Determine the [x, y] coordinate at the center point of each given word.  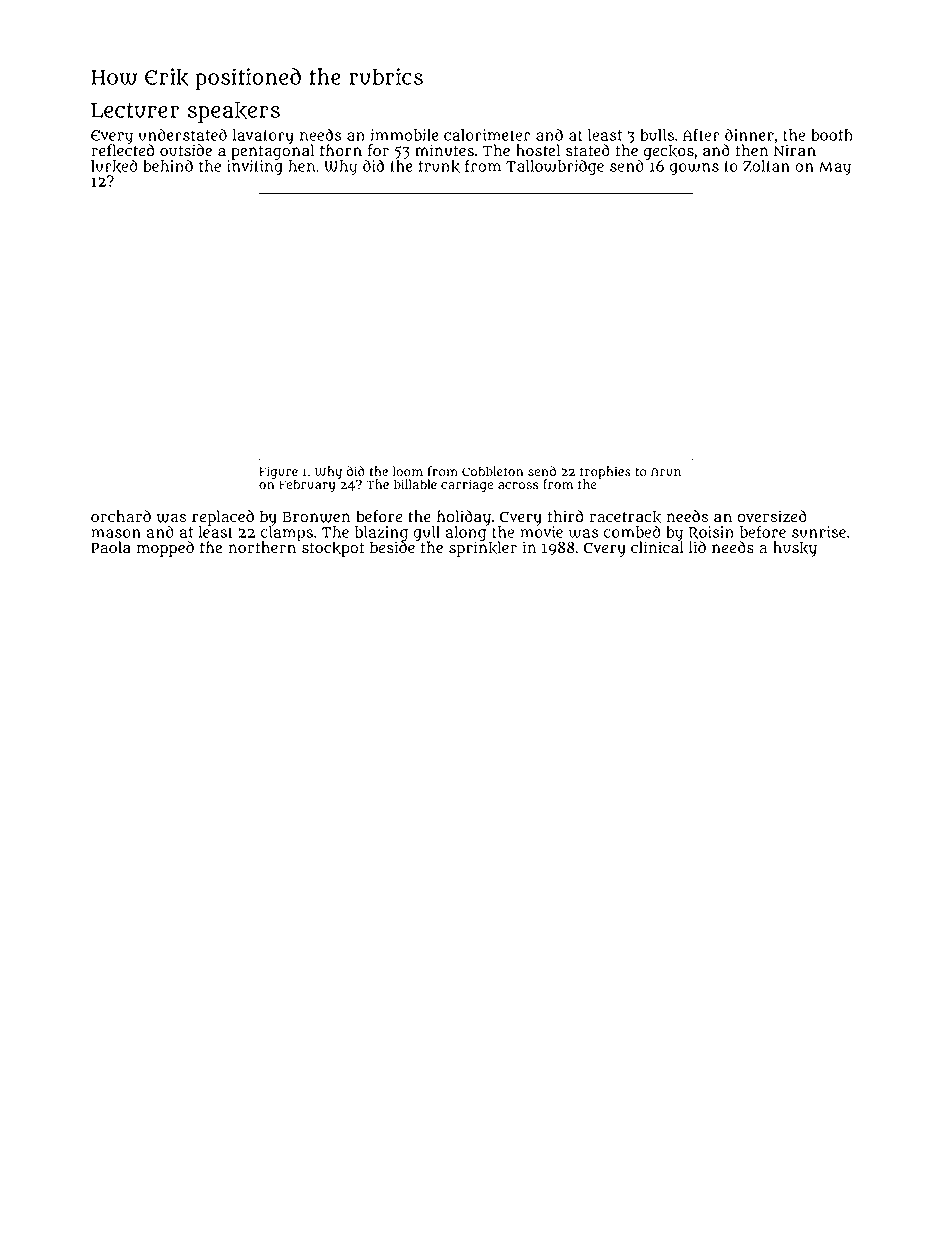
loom [408, 471]
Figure [278, 472]
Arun [666, 472]
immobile [404, 135]
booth [832, 135]
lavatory [263, 137]
